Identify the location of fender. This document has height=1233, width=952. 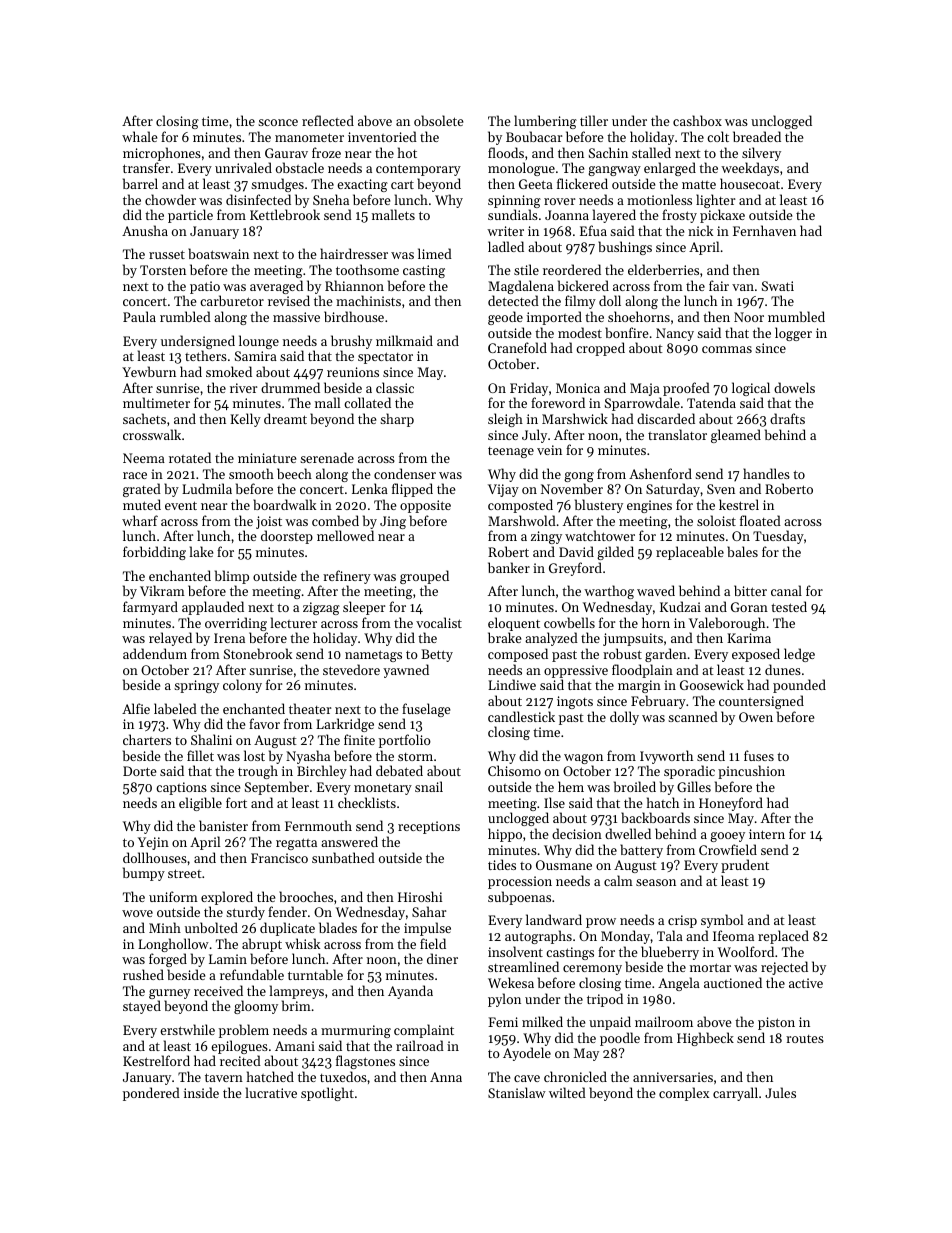
(287, 911).
